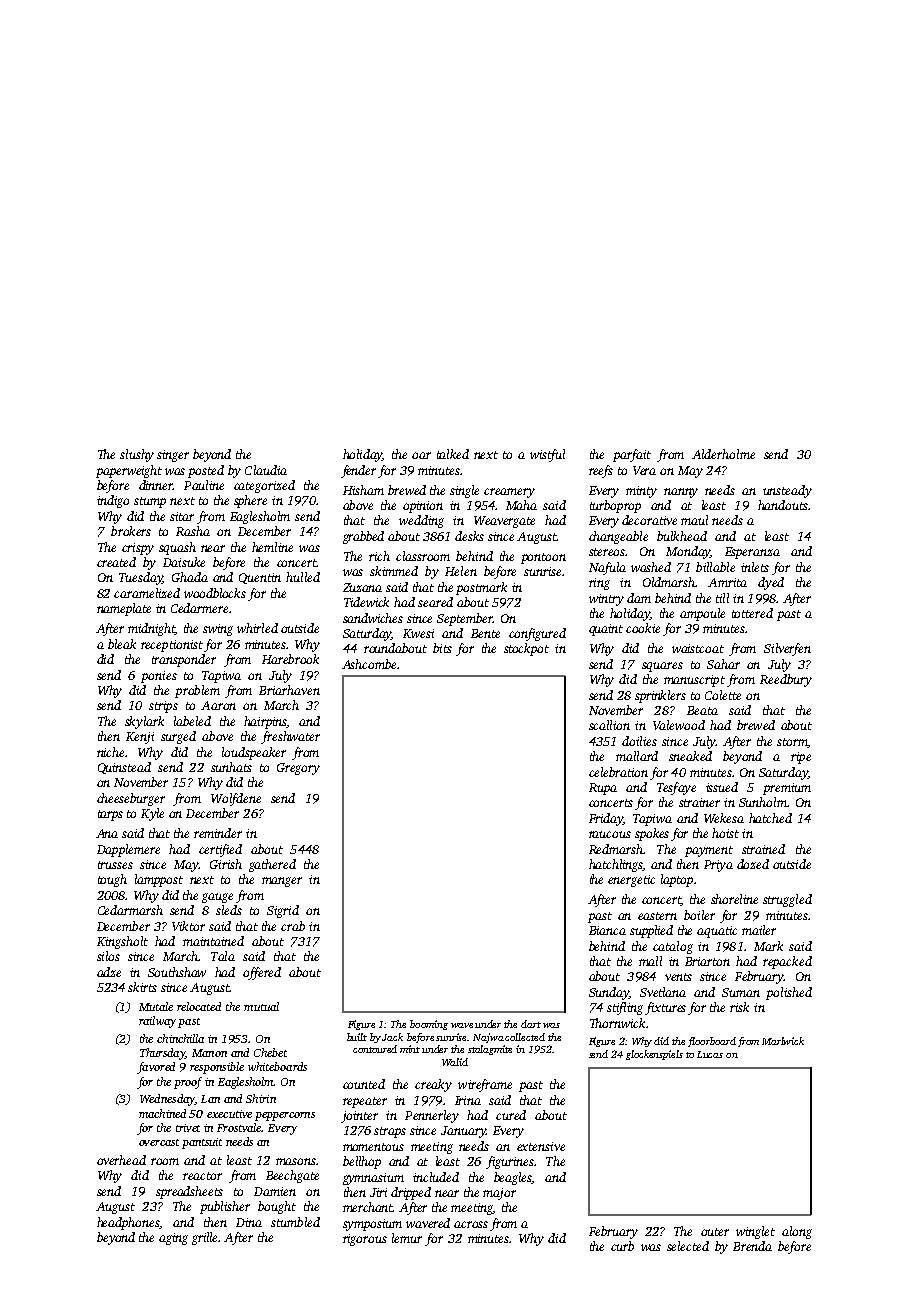 The height and width of the image is (1316, 908). What do you see at coordinates (249, 1222) in the image?
I see `Dina` at bounding box center [249, 1222].
